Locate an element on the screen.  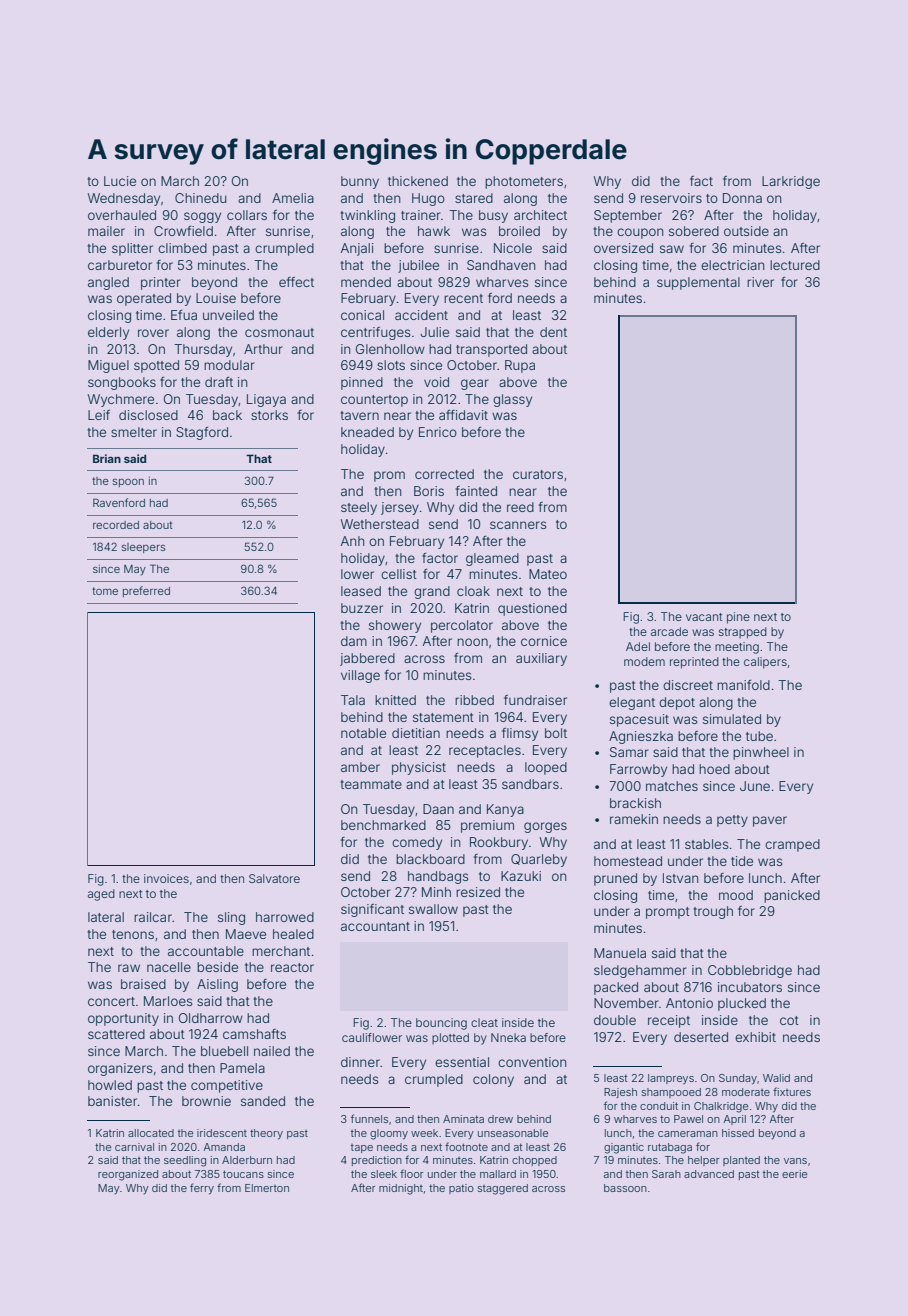
trough is located at coordinates (713, 912).
